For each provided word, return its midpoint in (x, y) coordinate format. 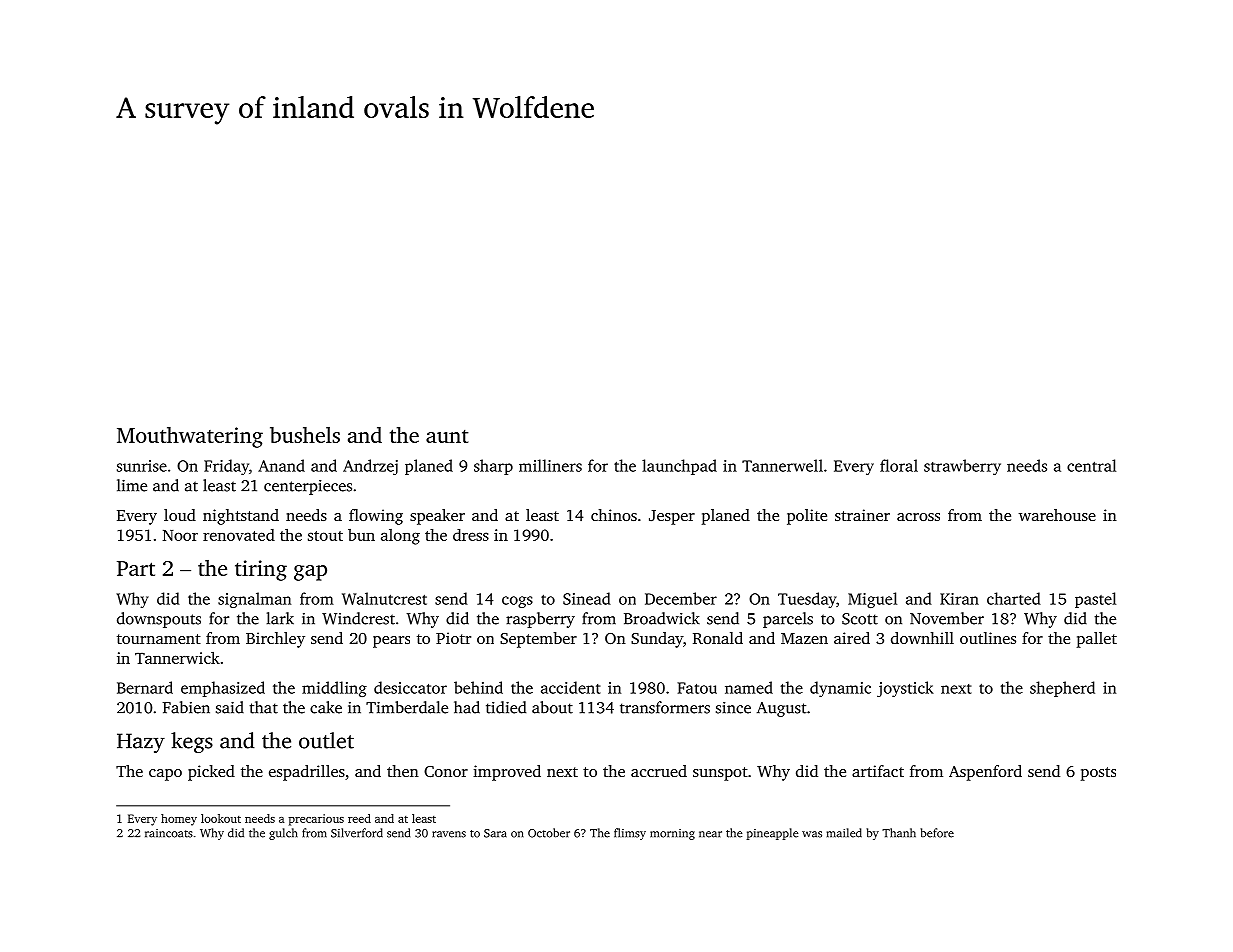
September (538, 640)
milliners (550, 465)
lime (132, 485)
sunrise (142, 466)
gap (310, 573)
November (947, 618)
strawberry (962, 467)
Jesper (672, 517)
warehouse (1057, 515)
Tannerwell (782, 465)
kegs (192, 742)
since (733, 708)
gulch (283, 834)
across (918, 517)
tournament (159, 639)
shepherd (1062, 689)
